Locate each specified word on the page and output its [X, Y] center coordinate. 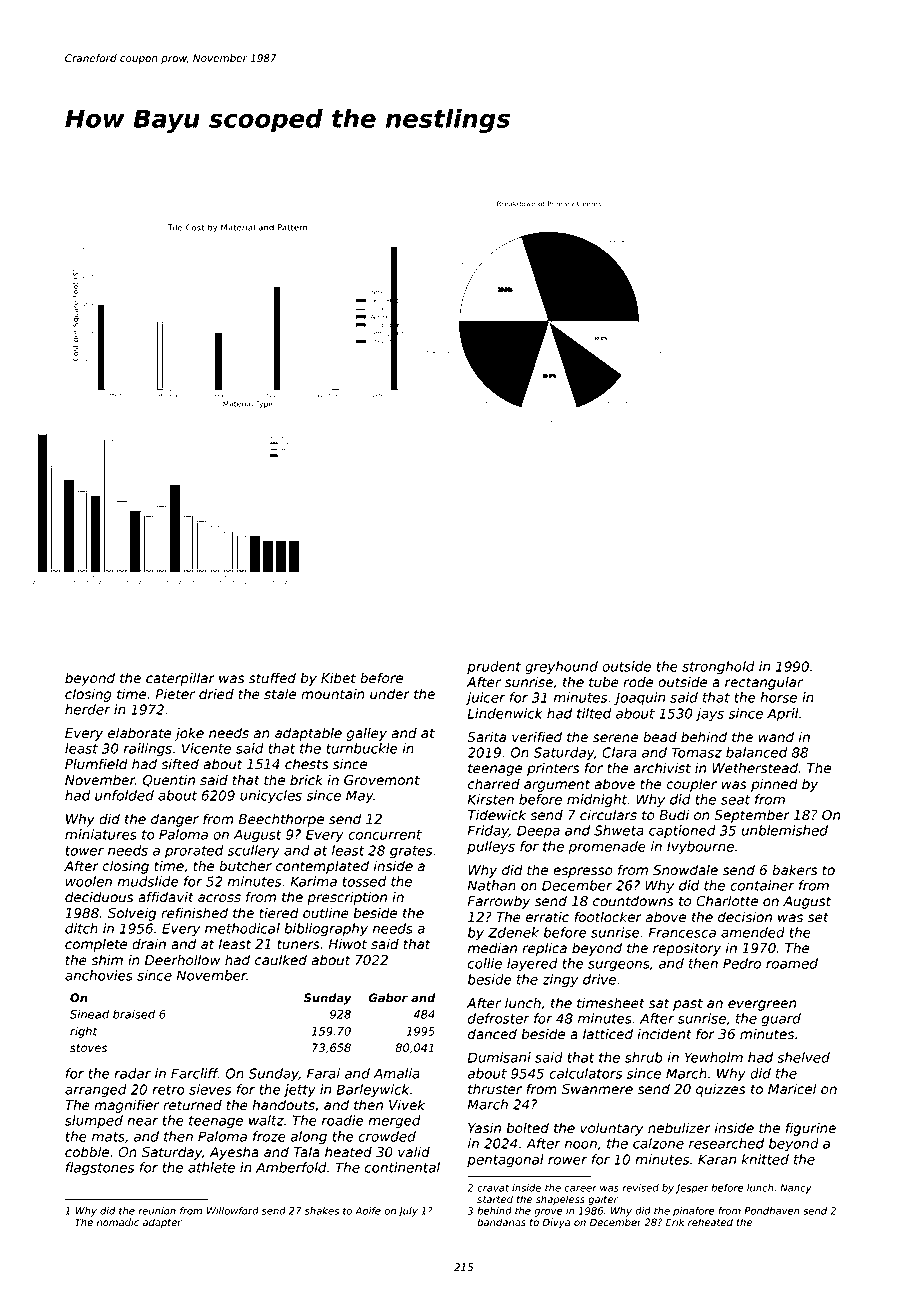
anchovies [99, 975]
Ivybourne [700, 848]
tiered [279, 913]
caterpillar [180, 679]
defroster [499, 1018]
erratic [547, 917]
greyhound [561, 668]
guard [781, 1020]
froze [269, 1136]
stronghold [718, 668]
